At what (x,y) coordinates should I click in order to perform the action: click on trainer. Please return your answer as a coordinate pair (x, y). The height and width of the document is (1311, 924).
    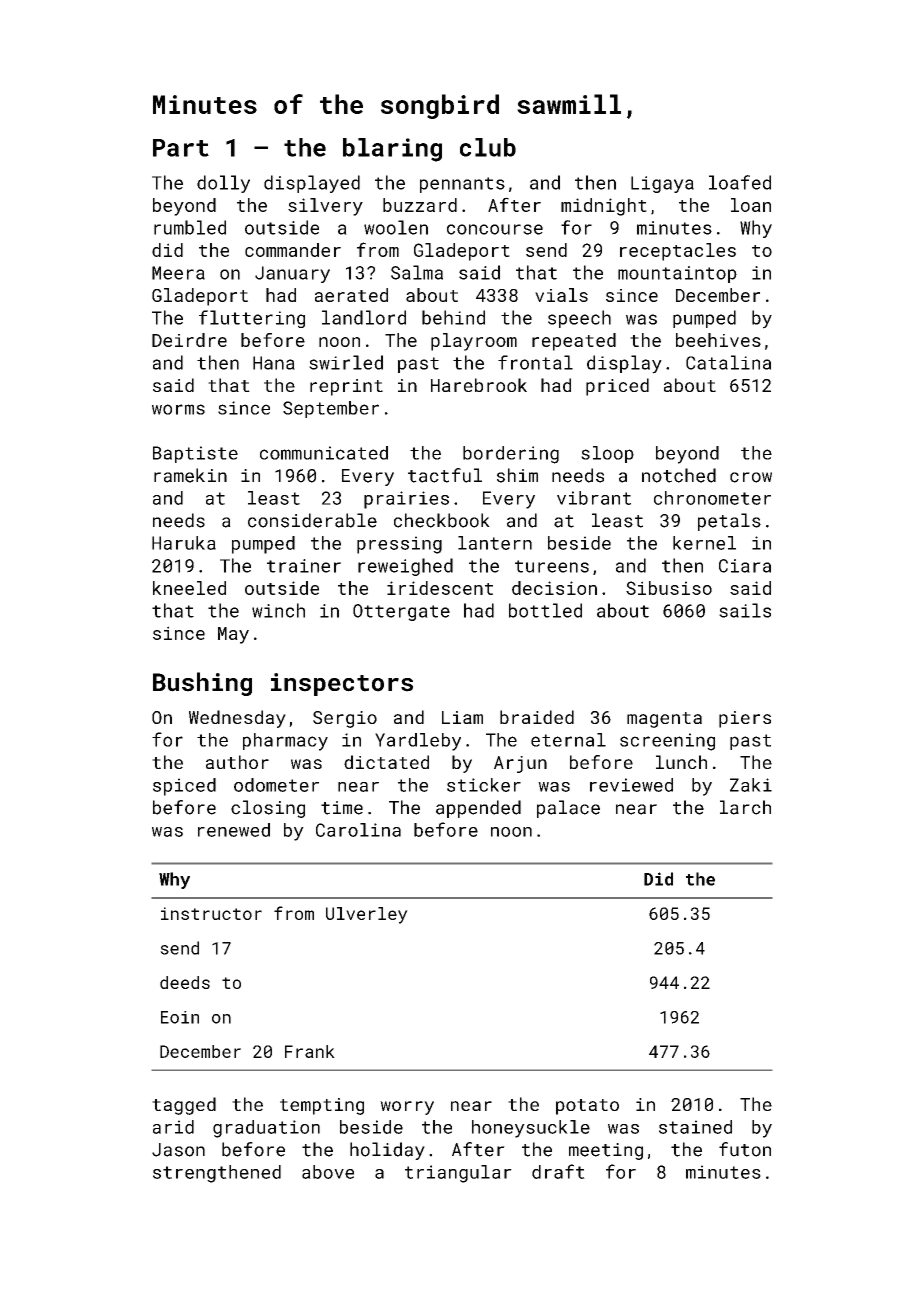
    Looking at the image, I should click on (304, 566).
